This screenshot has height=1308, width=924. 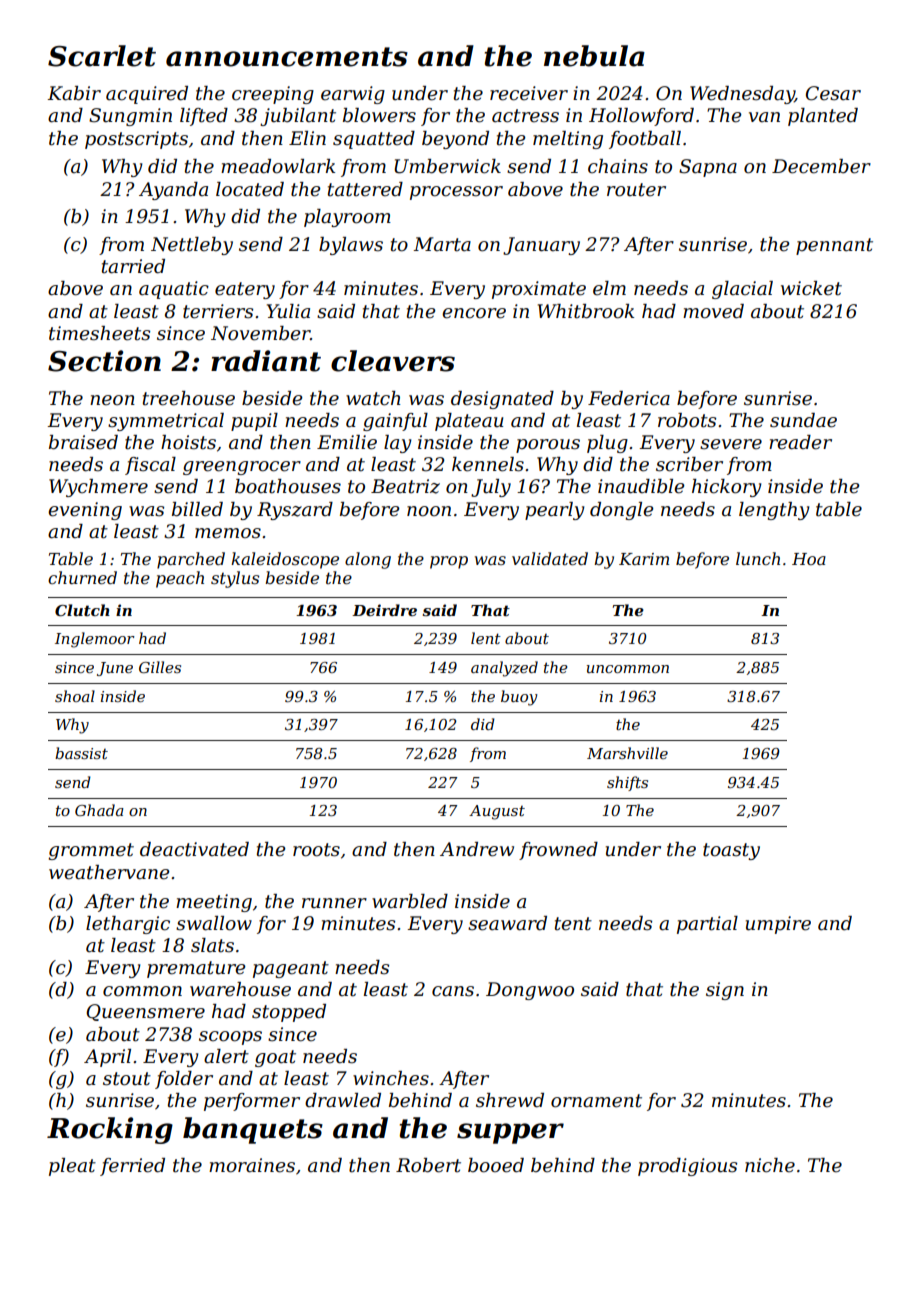 I want to click on lifted, so click(x=204, y=117).
